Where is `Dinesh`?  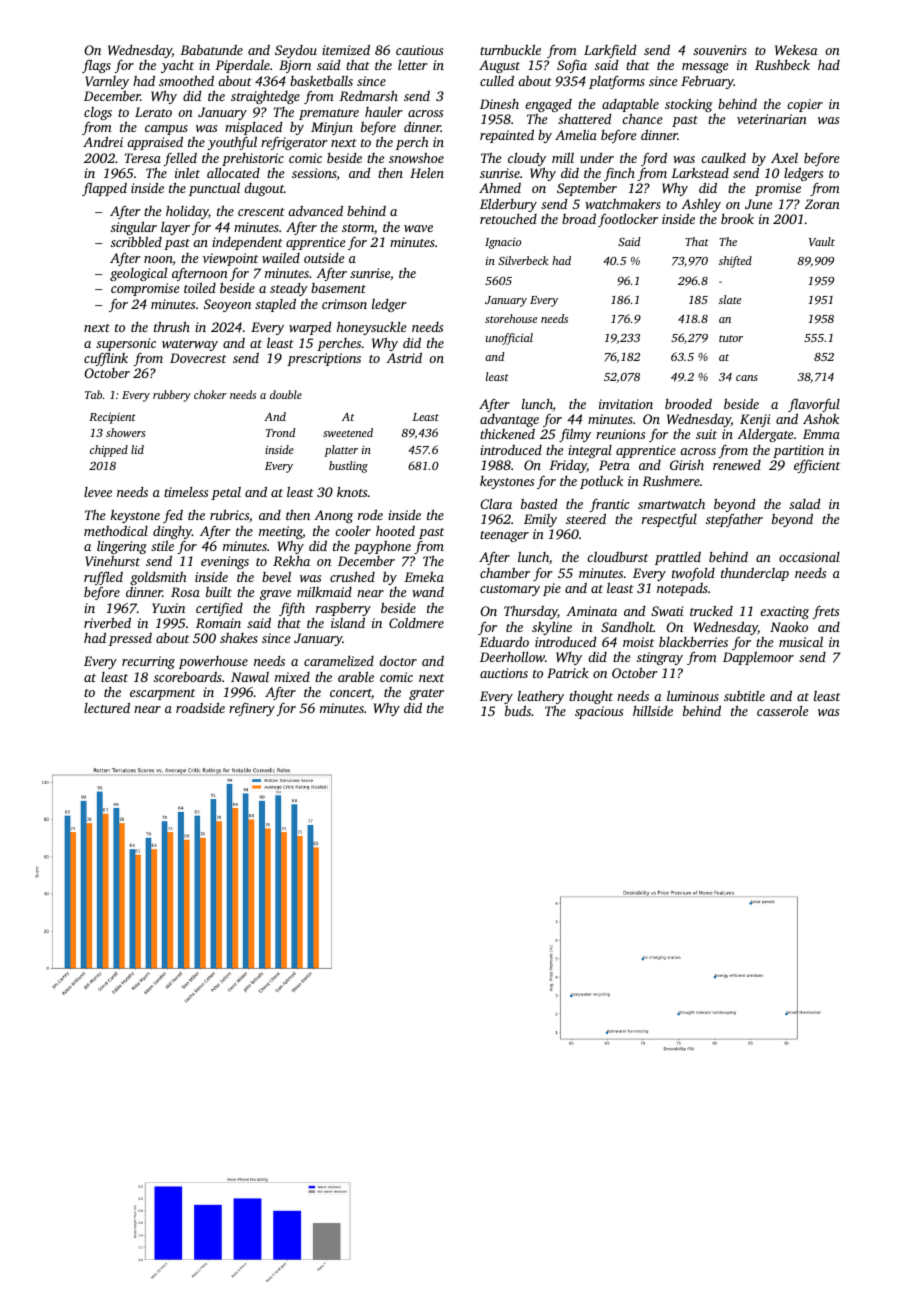 Dinesh is located at coordinates (499, 104).
